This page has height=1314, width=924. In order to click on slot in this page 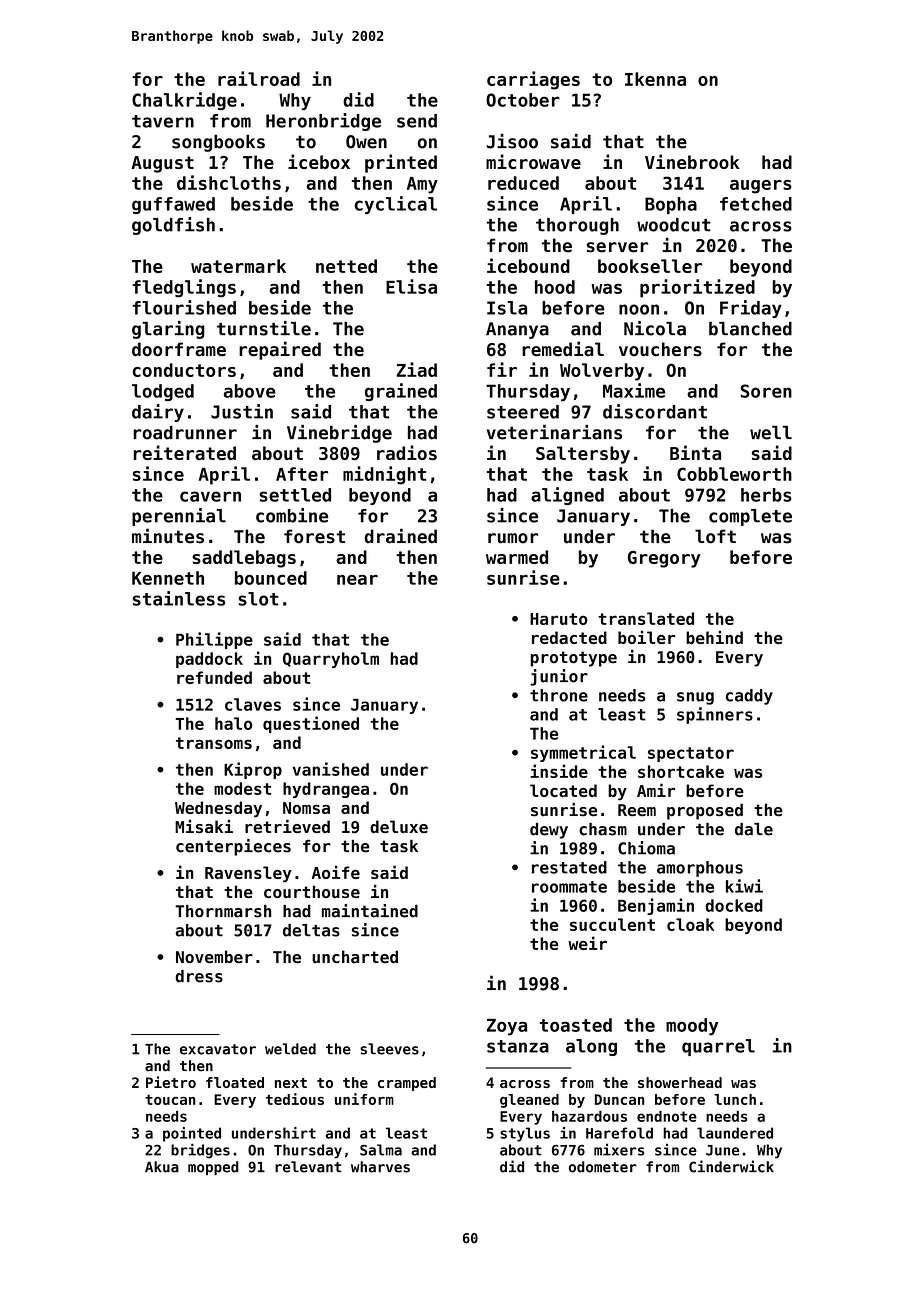, I will do `click(258, 599)`.
